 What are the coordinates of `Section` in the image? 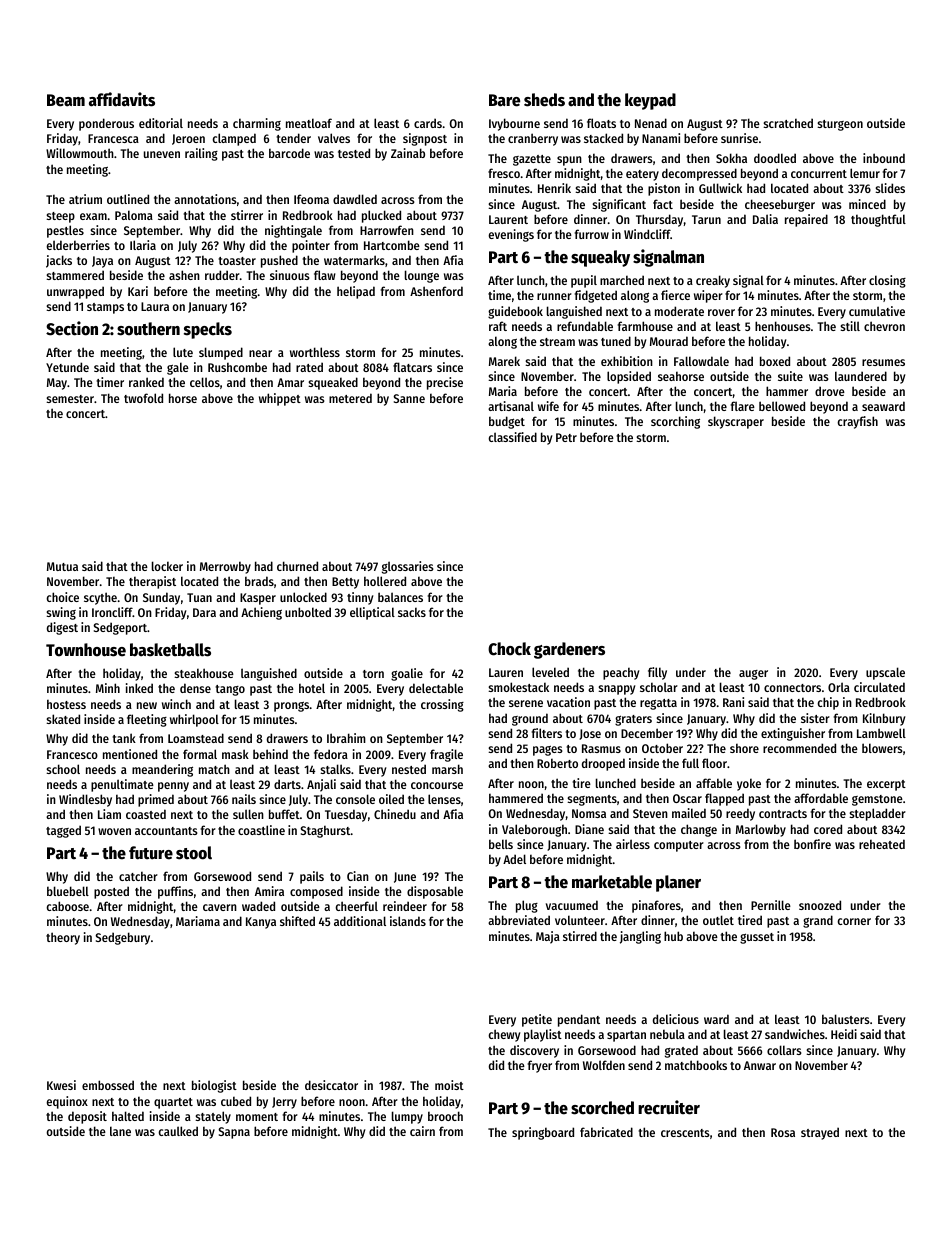 It's located at (72, 328).
